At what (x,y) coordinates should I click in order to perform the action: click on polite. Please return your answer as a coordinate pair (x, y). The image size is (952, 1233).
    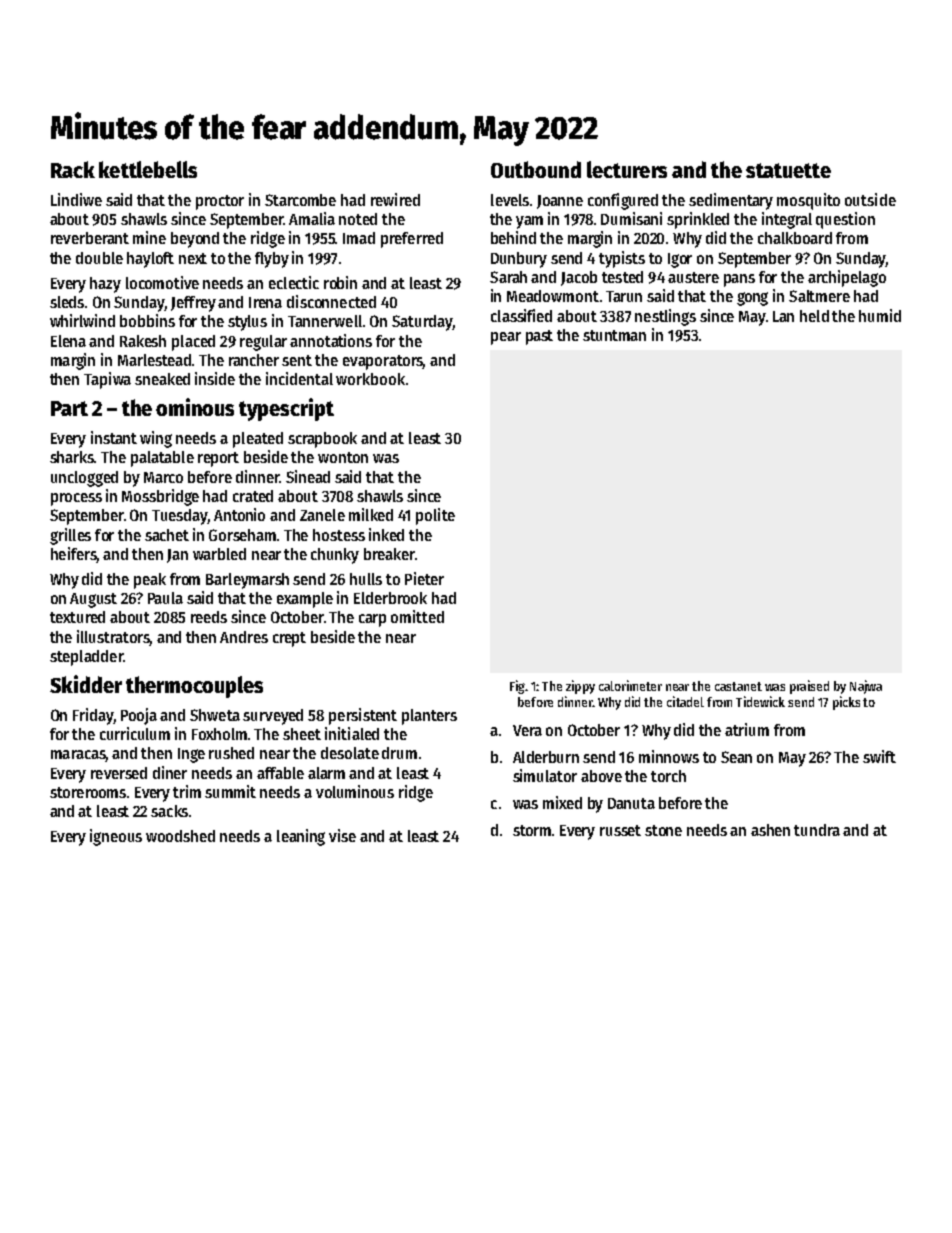
    Looking at the image, I should click on (435, 516).
